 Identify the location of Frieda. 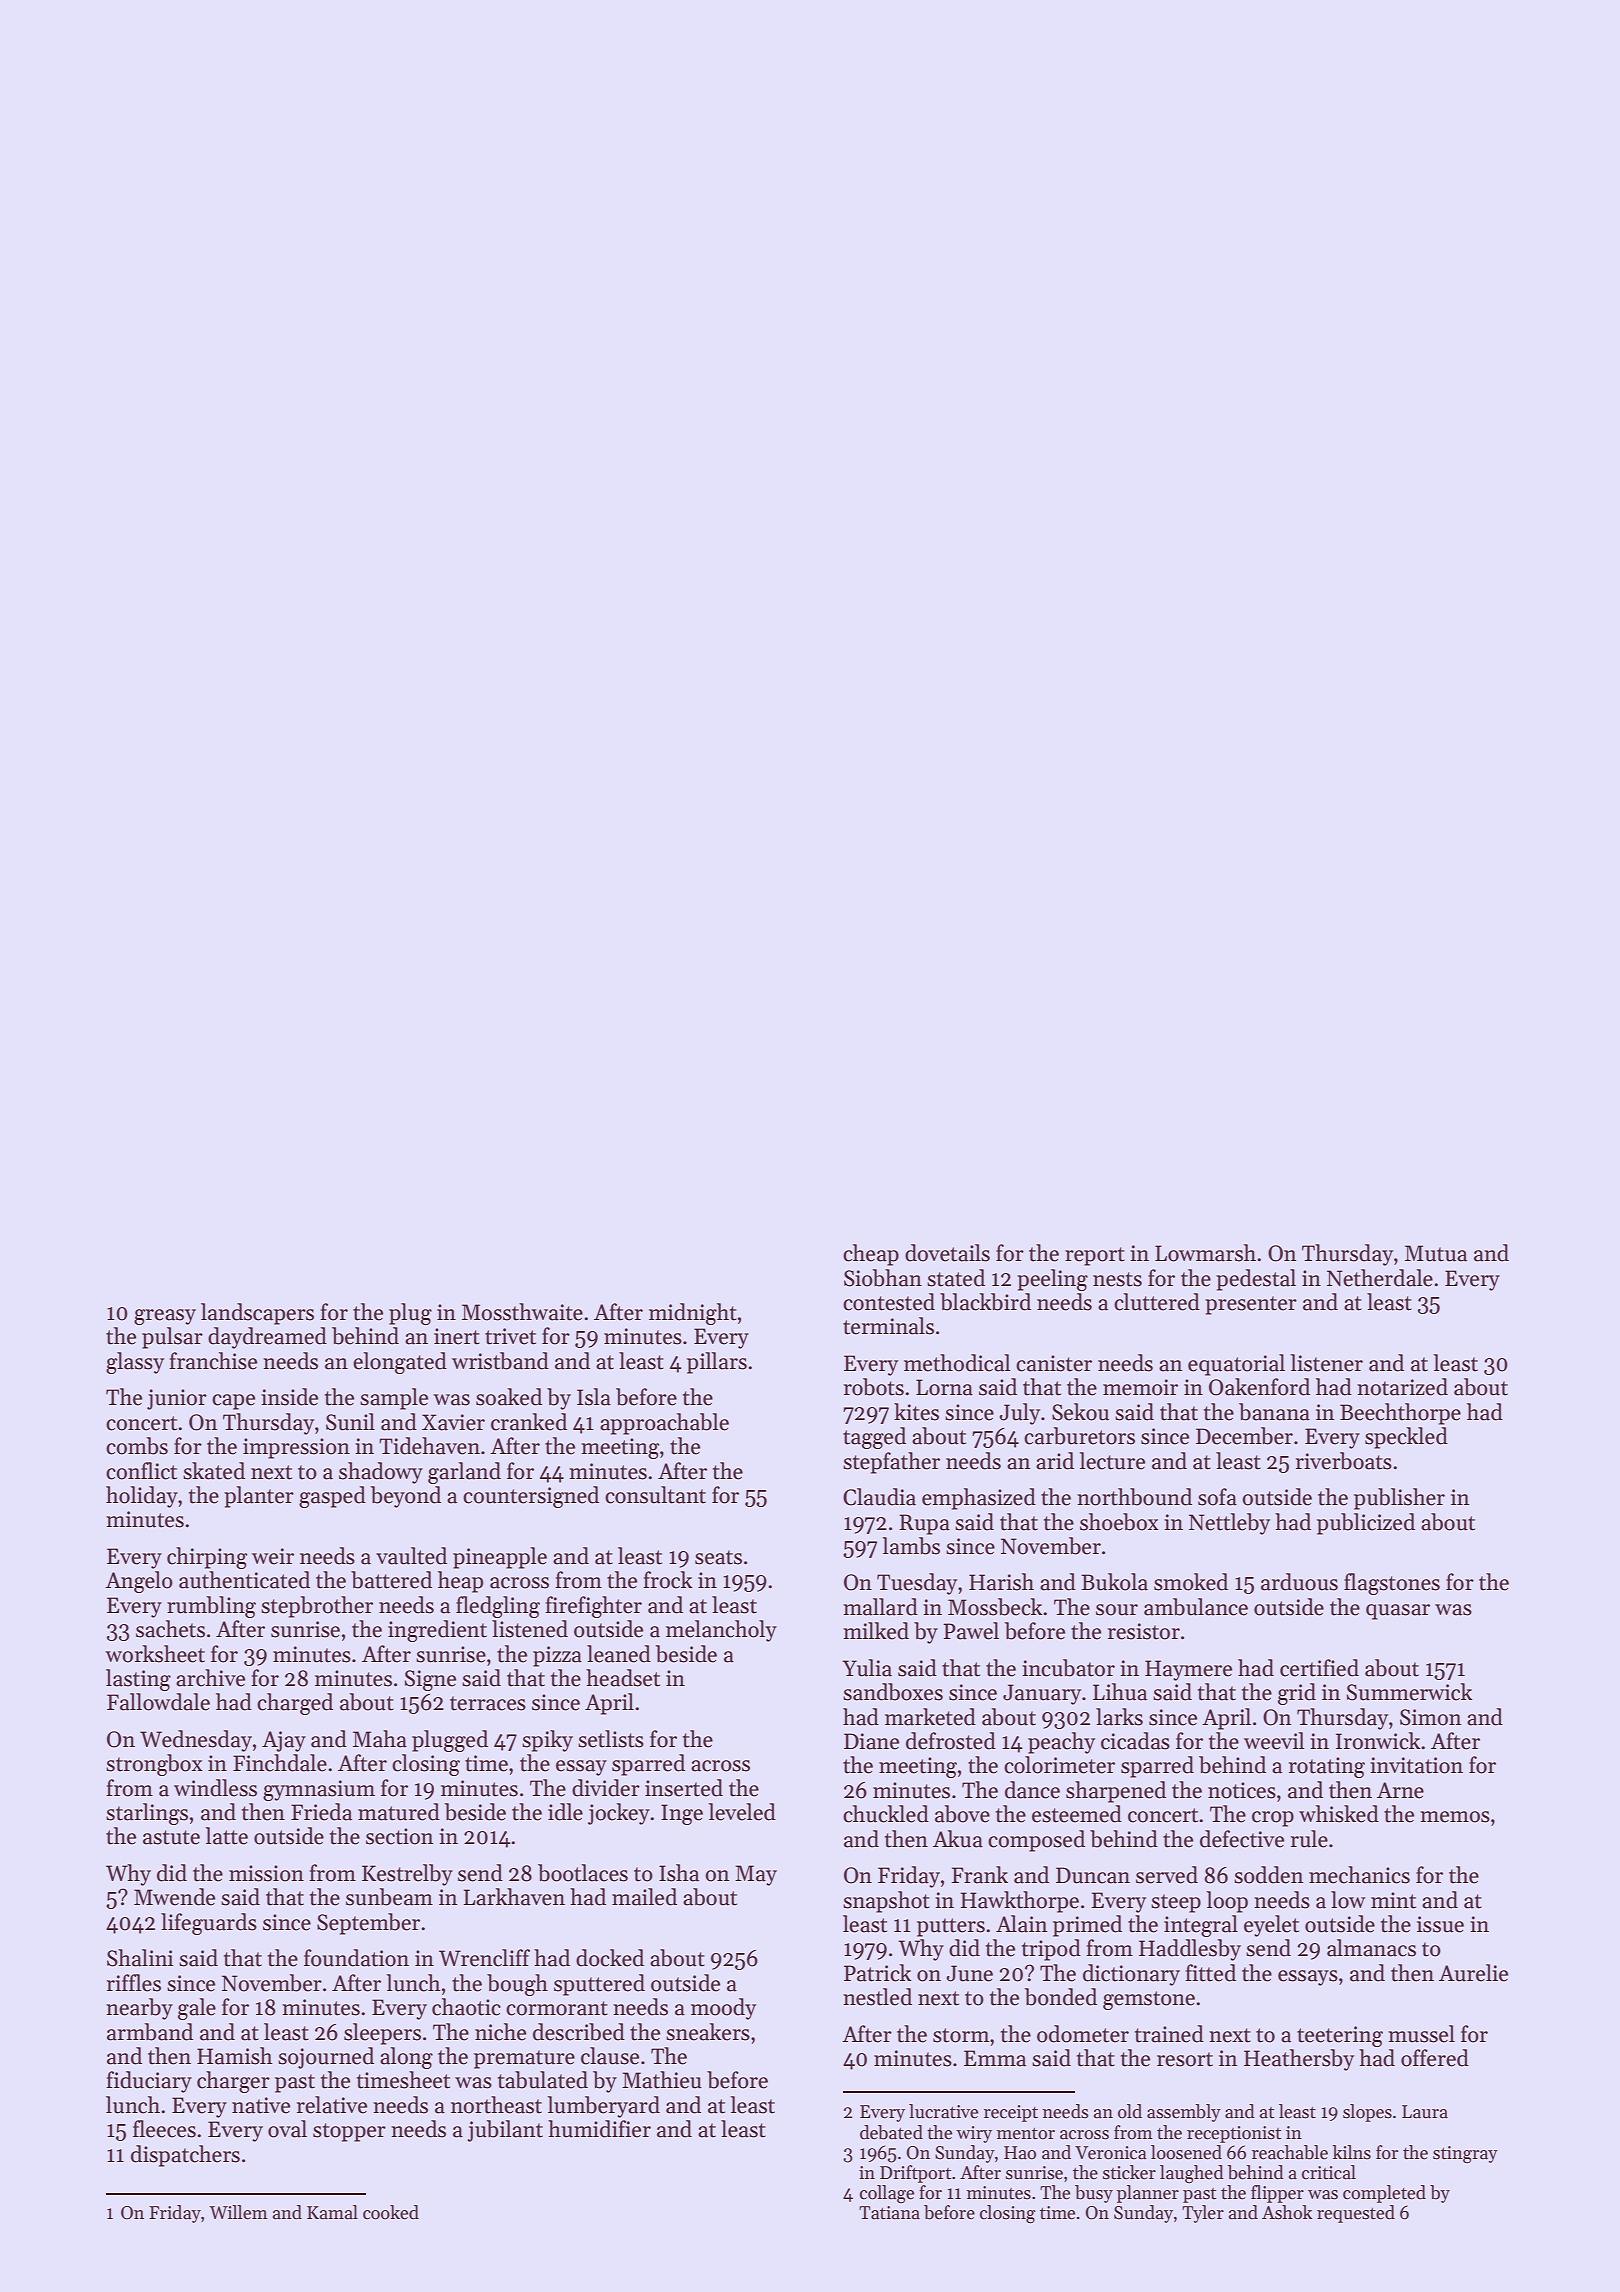
(321, 1812).
